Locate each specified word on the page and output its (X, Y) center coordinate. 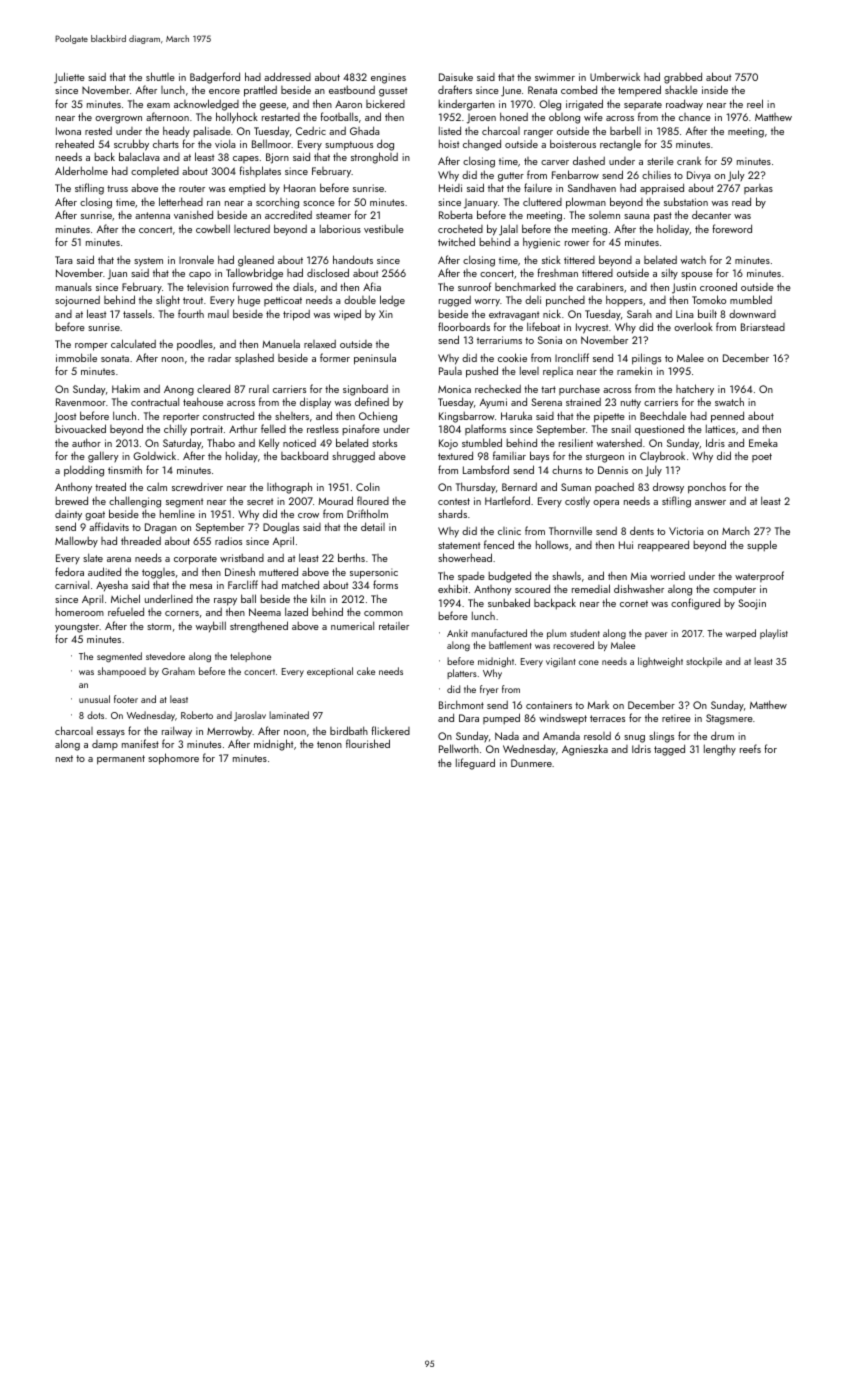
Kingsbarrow (467, 417)
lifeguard (475, 764)
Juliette (69, 78)
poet (762, 457)
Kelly (269, 443)
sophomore (173, 759)
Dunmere (531, 763)
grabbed (683, 78)
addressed (287, 76)
